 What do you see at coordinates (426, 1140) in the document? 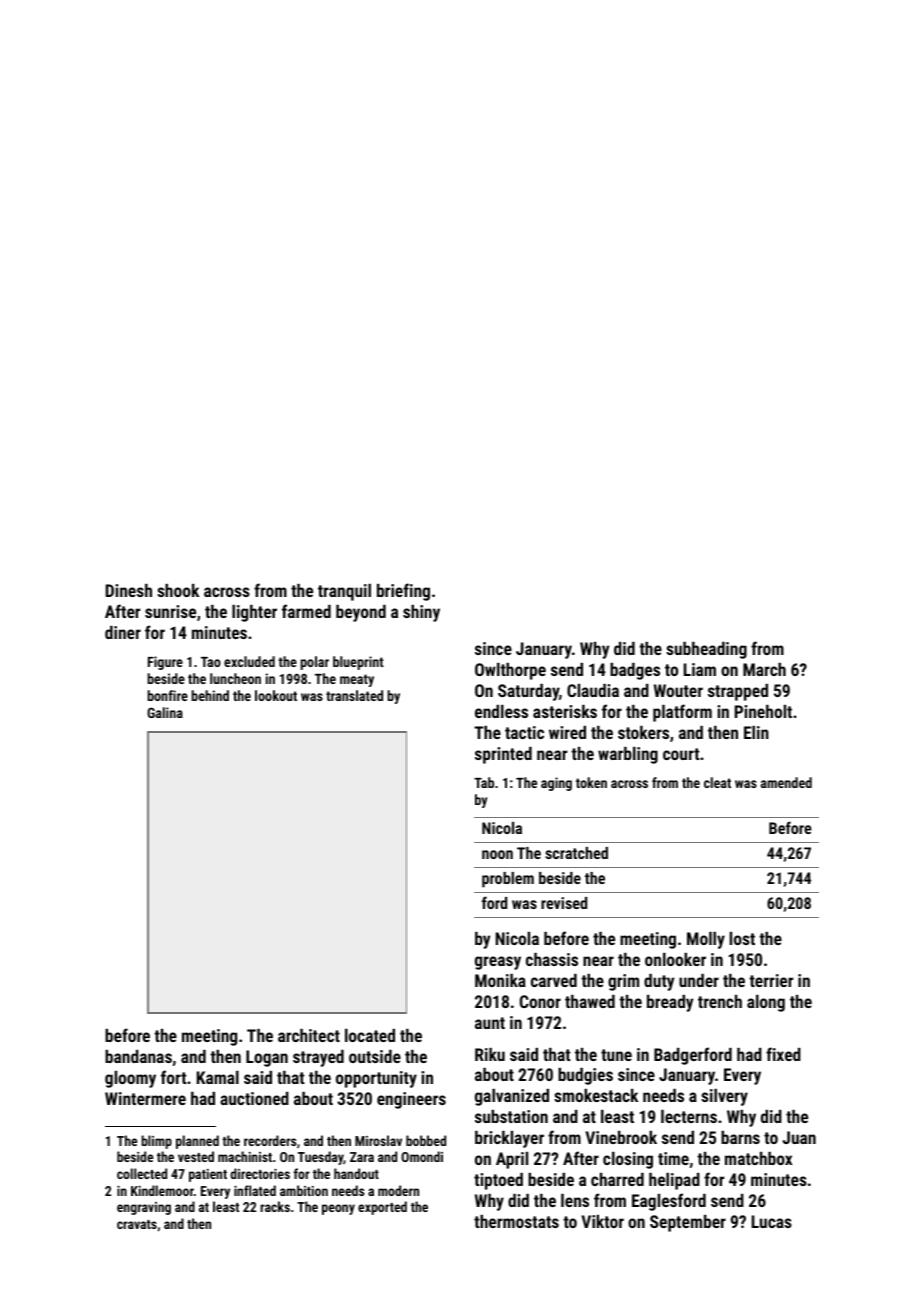
I see `bobbed` at bounding box center [426, 1140].
